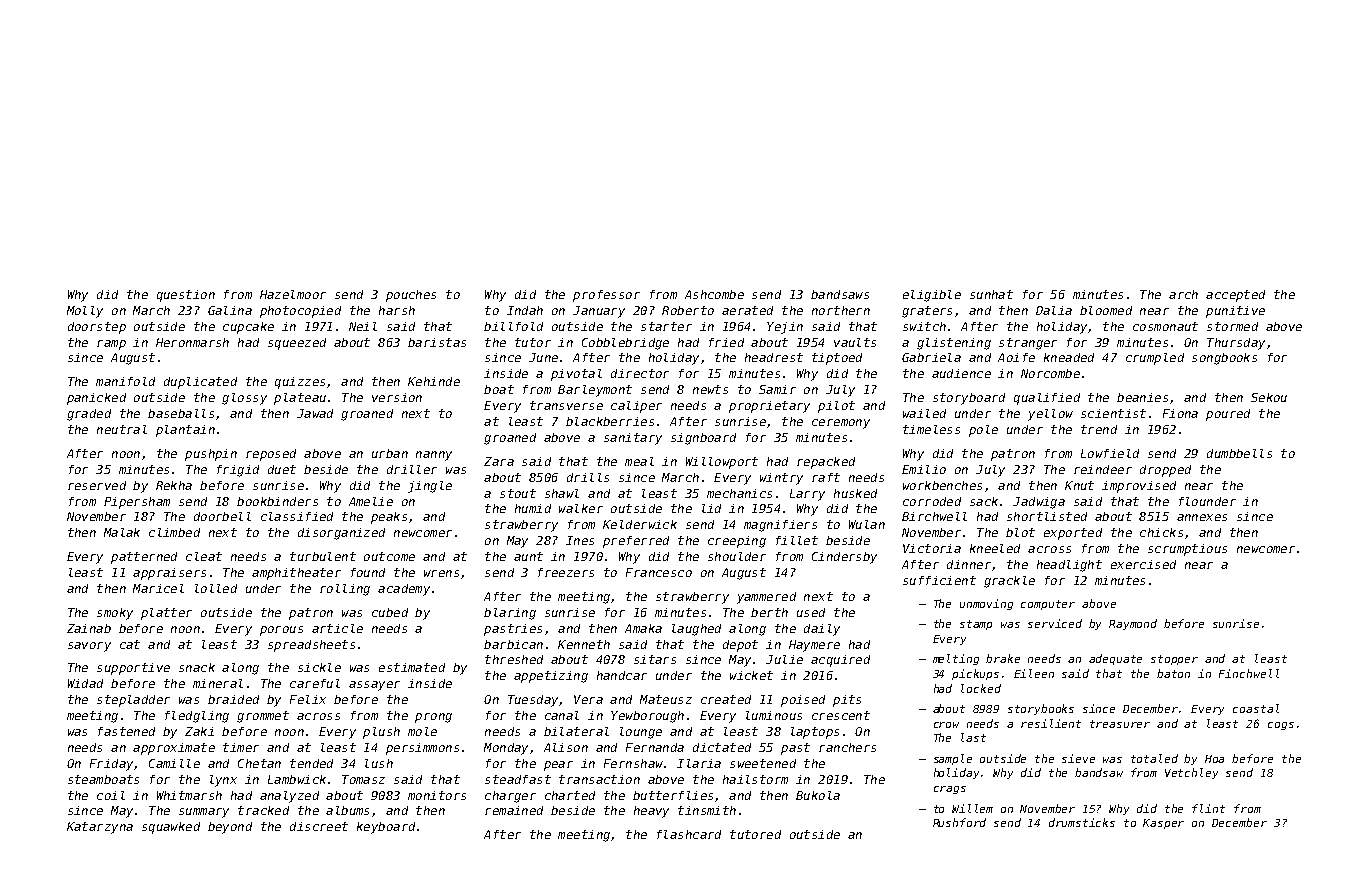 This page has height=887, width=1372. I want to click on Rushford, so click(959, 822).
